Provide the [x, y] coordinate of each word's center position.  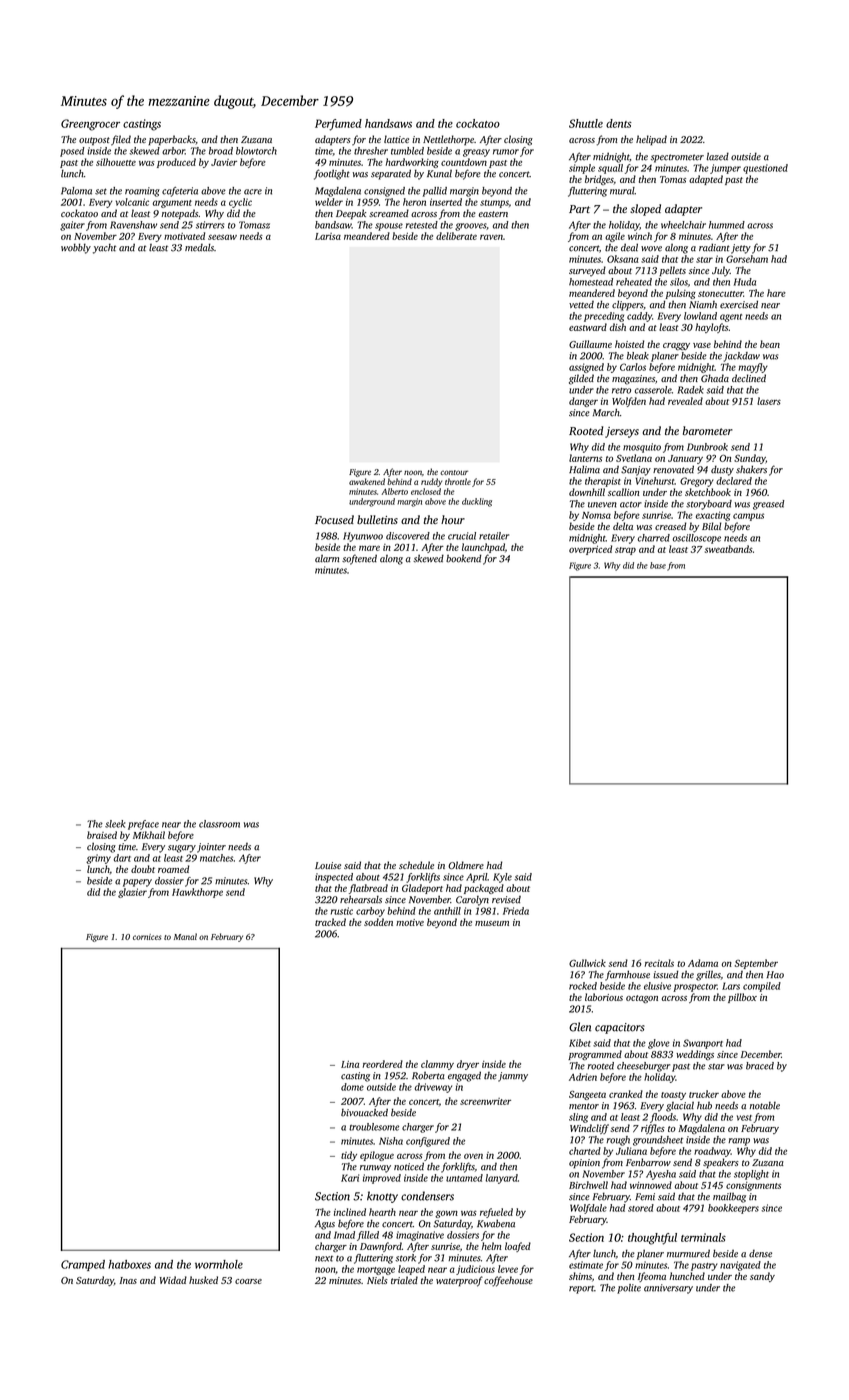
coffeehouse [508, 1281]
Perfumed [338, 125]
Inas [128, 1280]
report [581, 1290]
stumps [494, 204]
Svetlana [634, 458]
